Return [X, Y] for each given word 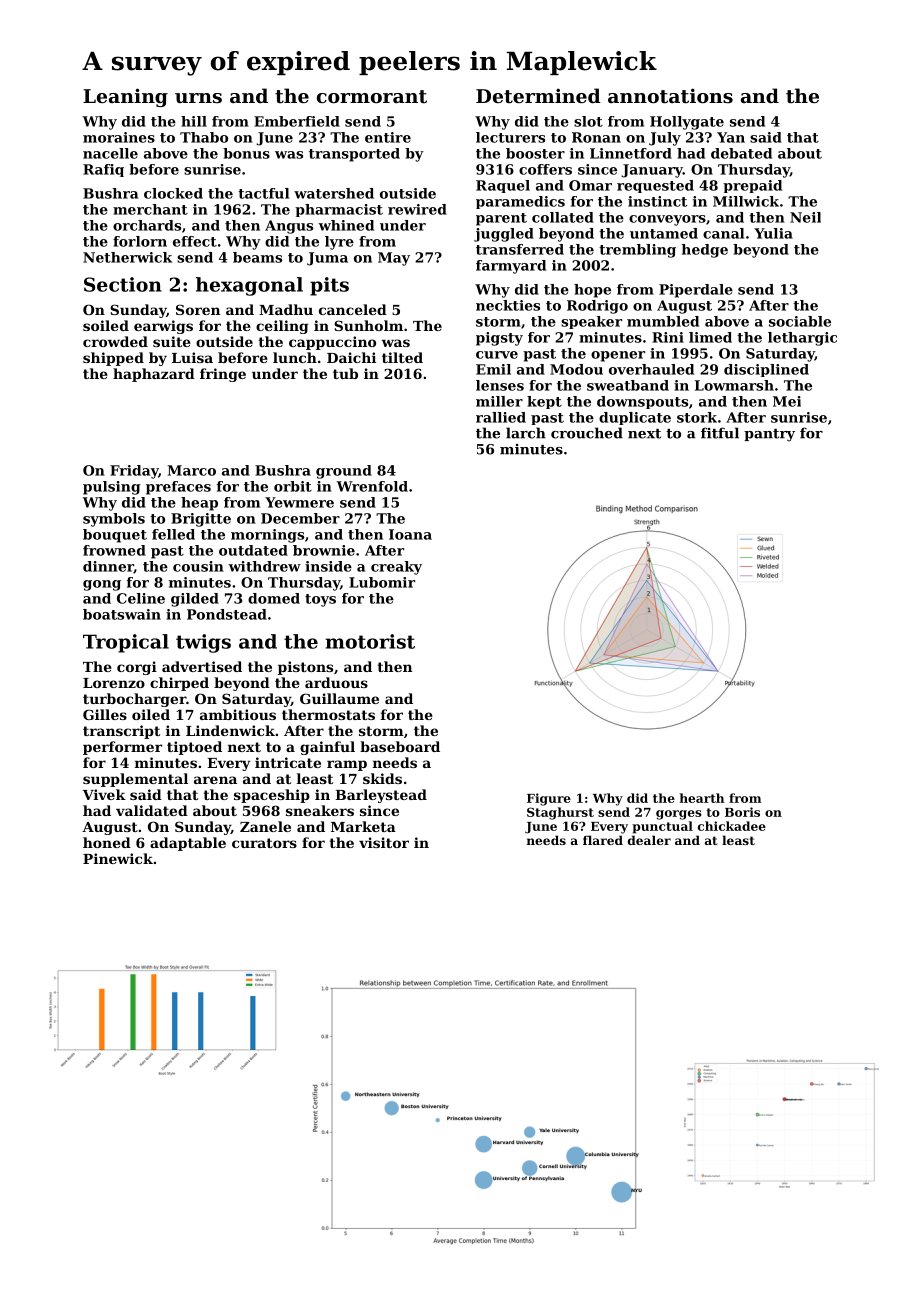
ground [344, 472]
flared [603, 840]
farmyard [511, 267]
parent [501, 219]
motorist [370, 641]
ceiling [282, 327]
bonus [246, 153]
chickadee [732, 826]
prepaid [752, 186]
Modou [576, 369]
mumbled [663, 321]
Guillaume [339, 698]
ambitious [238, 714]
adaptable [188, 844]
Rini [668, 337]
